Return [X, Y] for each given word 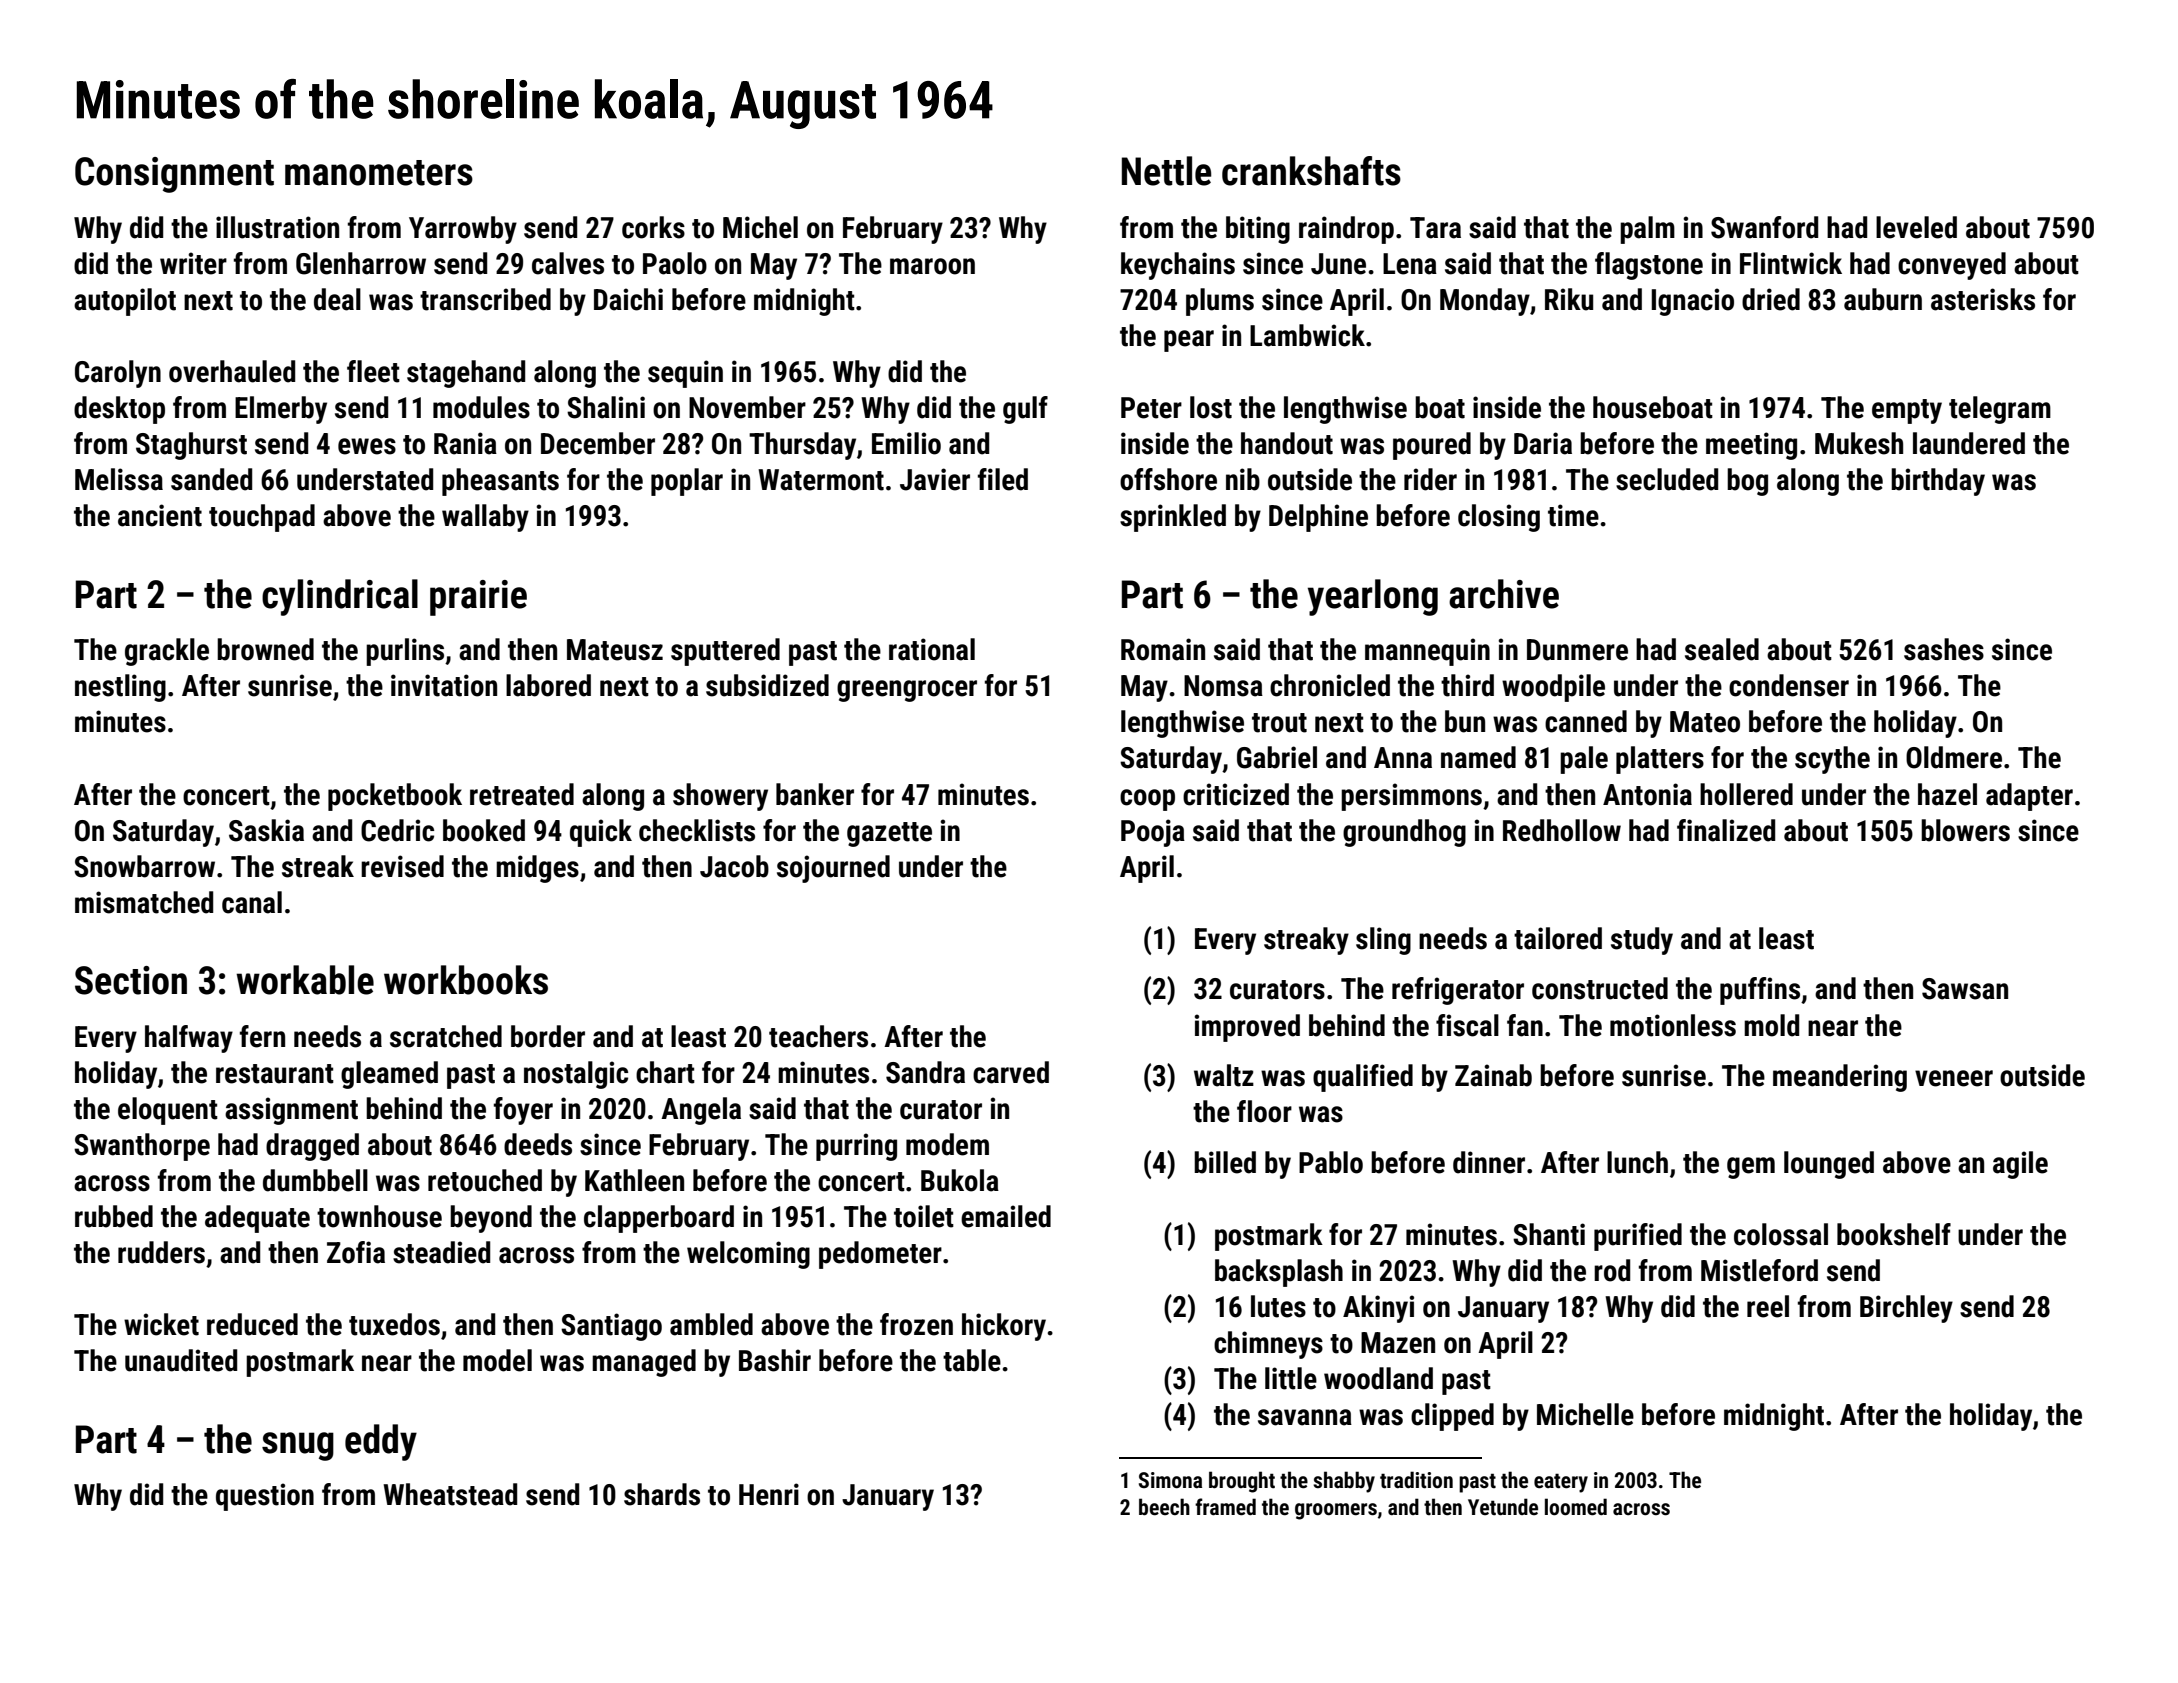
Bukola [960, 1180]
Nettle [1166, 171]
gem [1751, 1168]
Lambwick [1307, 335]
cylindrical [340, 597]
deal [337, 299]
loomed [1576, 1507]
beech [1164, 1507]
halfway [189, 1039]
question [265, 1497]
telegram [2000, 410]
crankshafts [1311, 171]
